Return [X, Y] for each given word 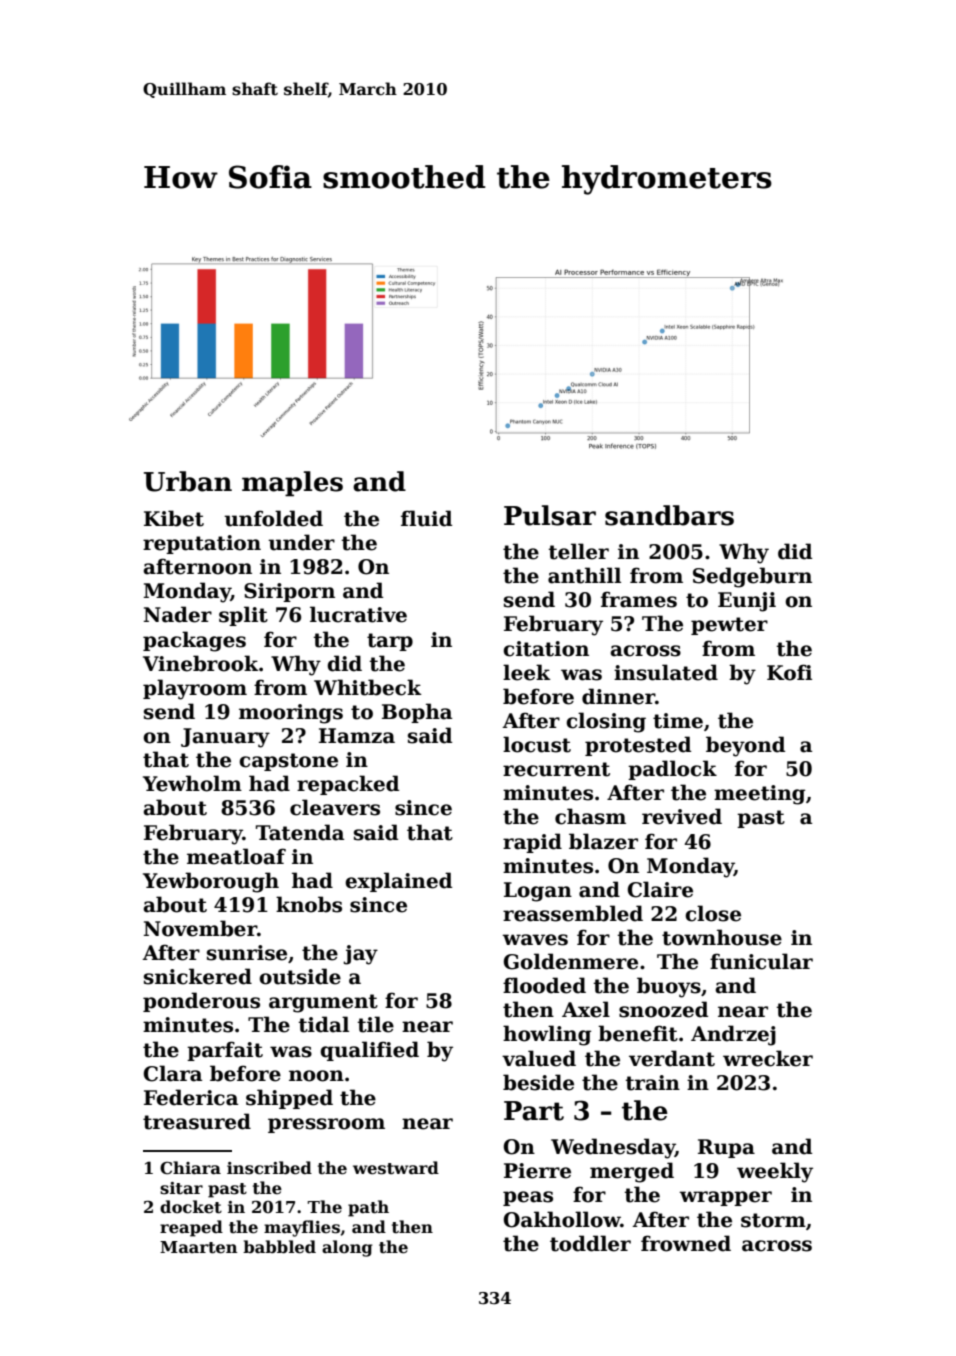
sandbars [669, 515]
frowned [686, 1243]
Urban [188, 481]
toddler [590, 1243]
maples [292, 484]
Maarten [199, 1247]
